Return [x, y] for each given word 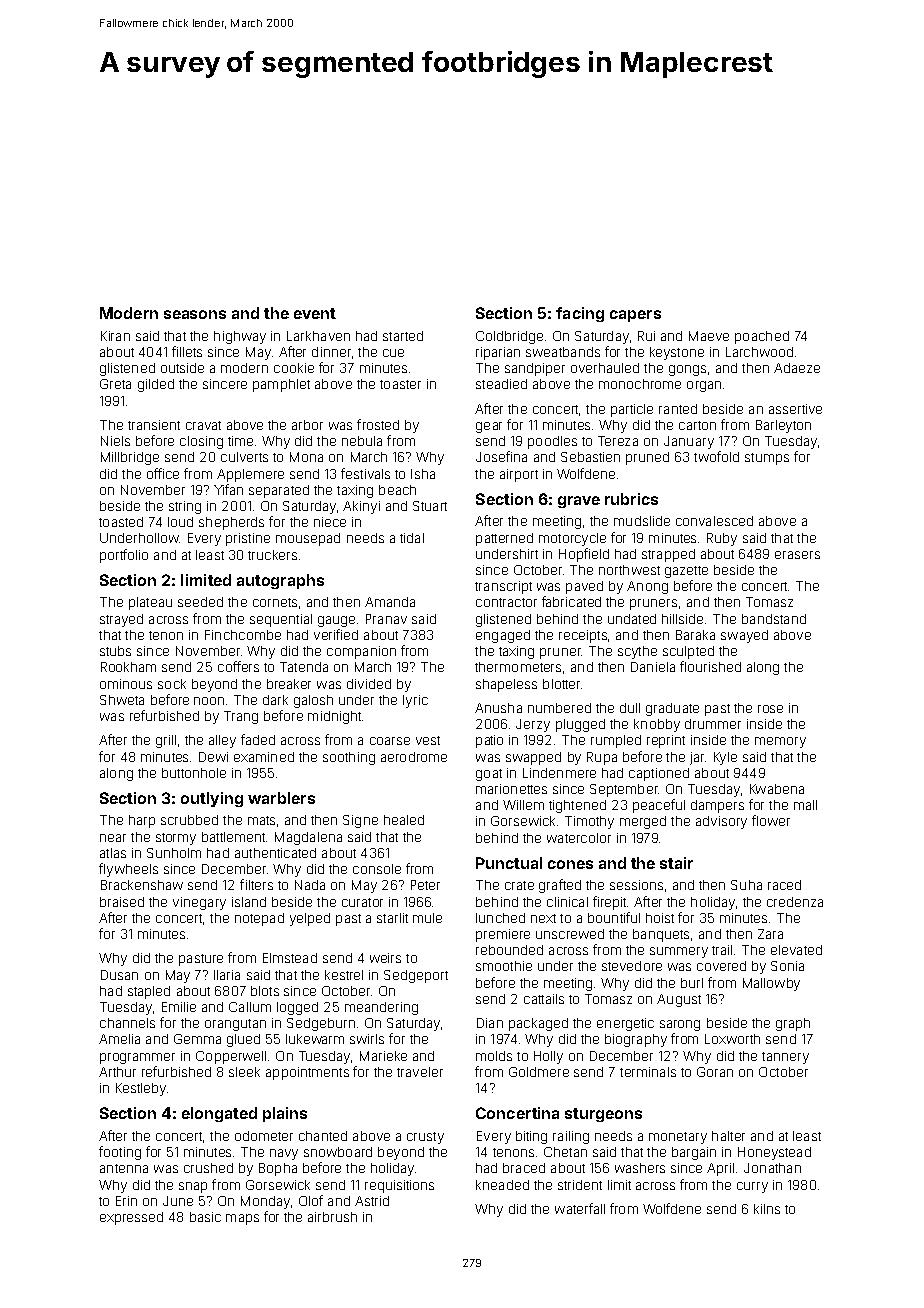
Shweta [122, 700]
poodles [552, 442]
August [679, 1000]
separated [279, 491]
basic [205, 1217]
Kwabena [777, 789]
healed [404, 820]
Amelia [119, 1039]
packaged [538, 1024]
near [113, 838]
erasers [797, 555]
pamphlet [281, 385]
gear [489, 427]
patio [489, 741]
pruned [647, 458]
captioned [659, 774]
